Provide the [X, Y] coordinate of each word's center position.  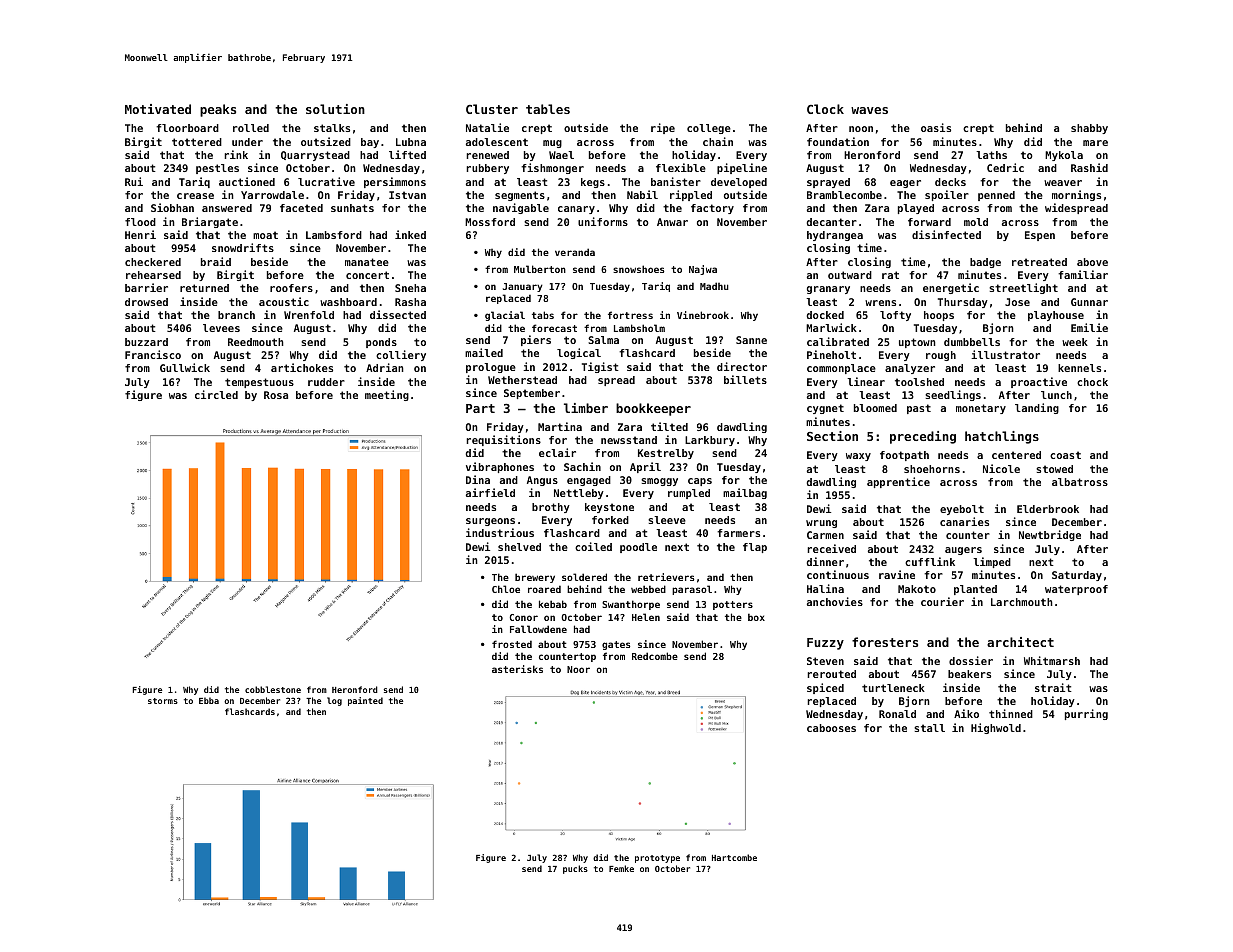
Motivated [158, 109]
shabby [1089, 129]
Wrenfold [309, 315]
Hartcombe [734, 857]
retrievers [666, 577]
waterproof [1076, 590]
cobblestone [273, 689]
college [709, 129]
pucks [575, 869]
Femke [621, 868]
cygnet [825, 409]
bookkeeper [653, 409]
